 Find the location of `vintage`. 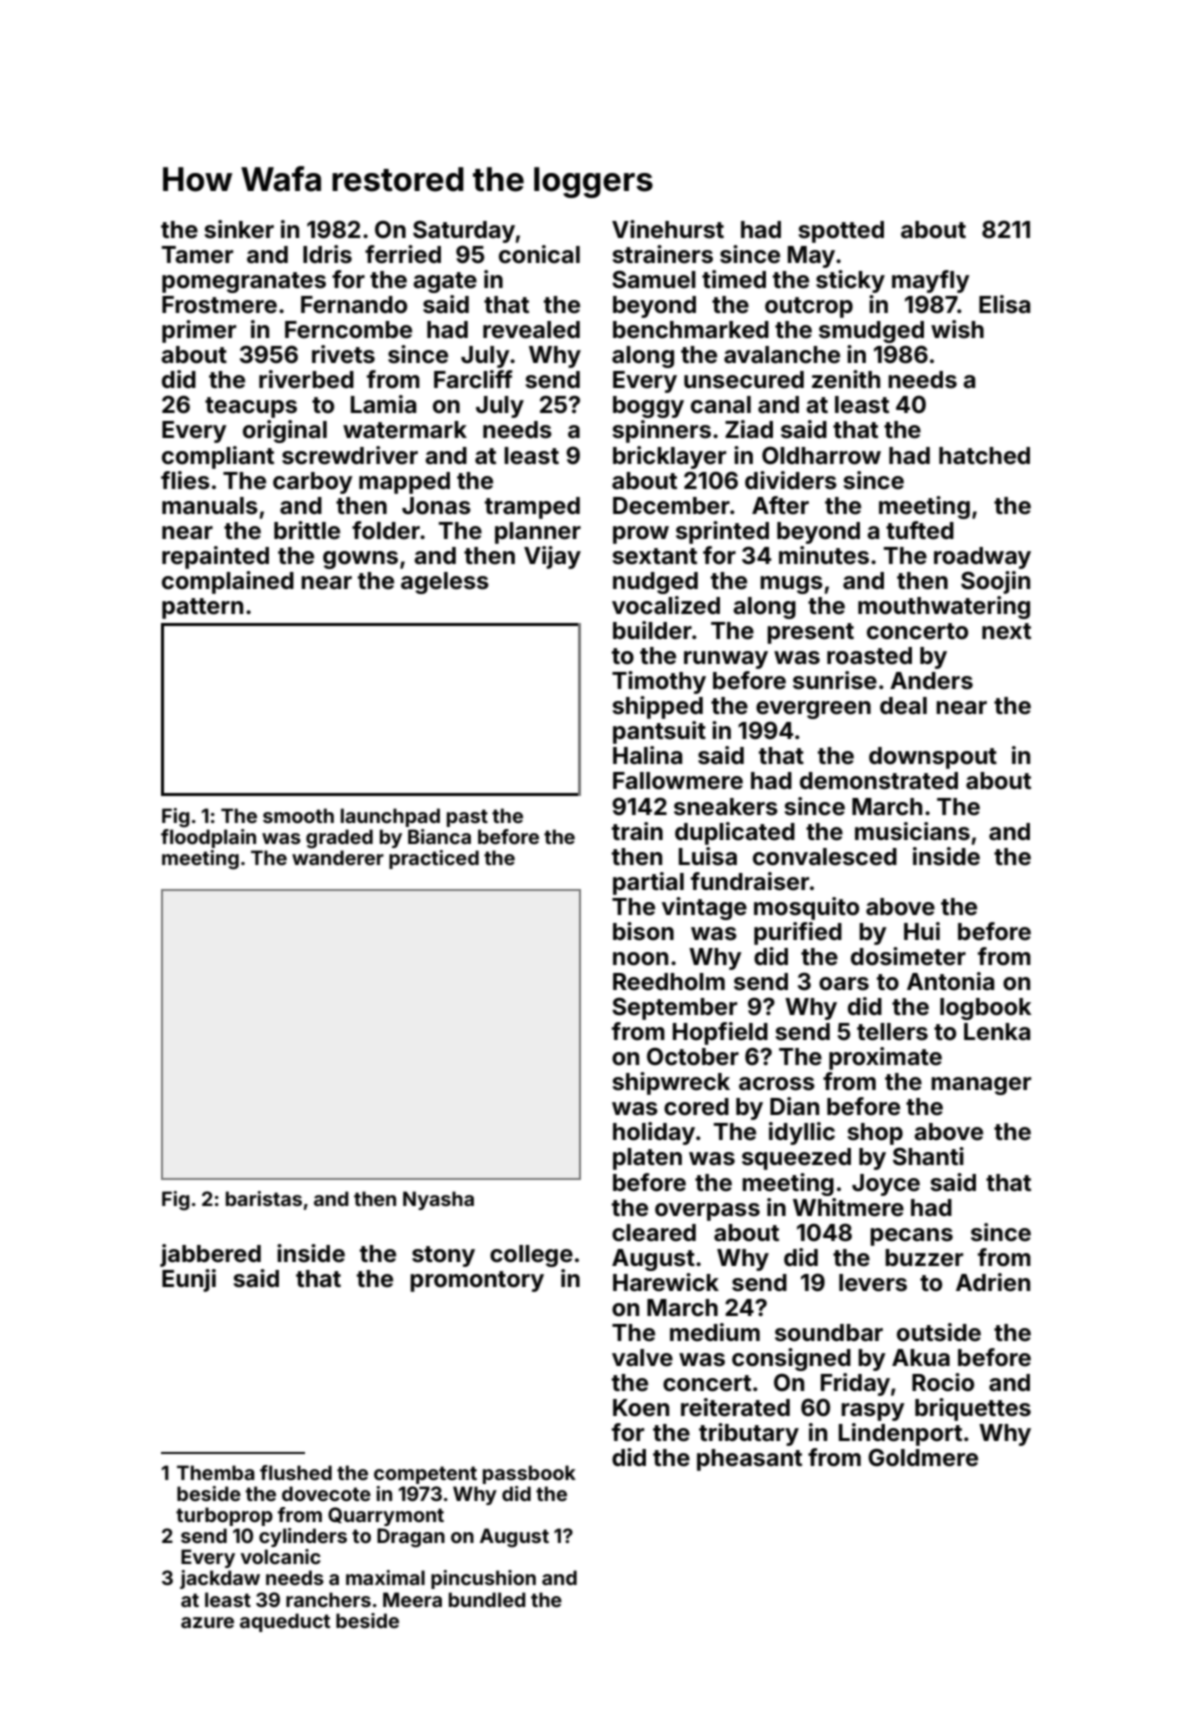

vintage is located at coordinates (704, 908).
